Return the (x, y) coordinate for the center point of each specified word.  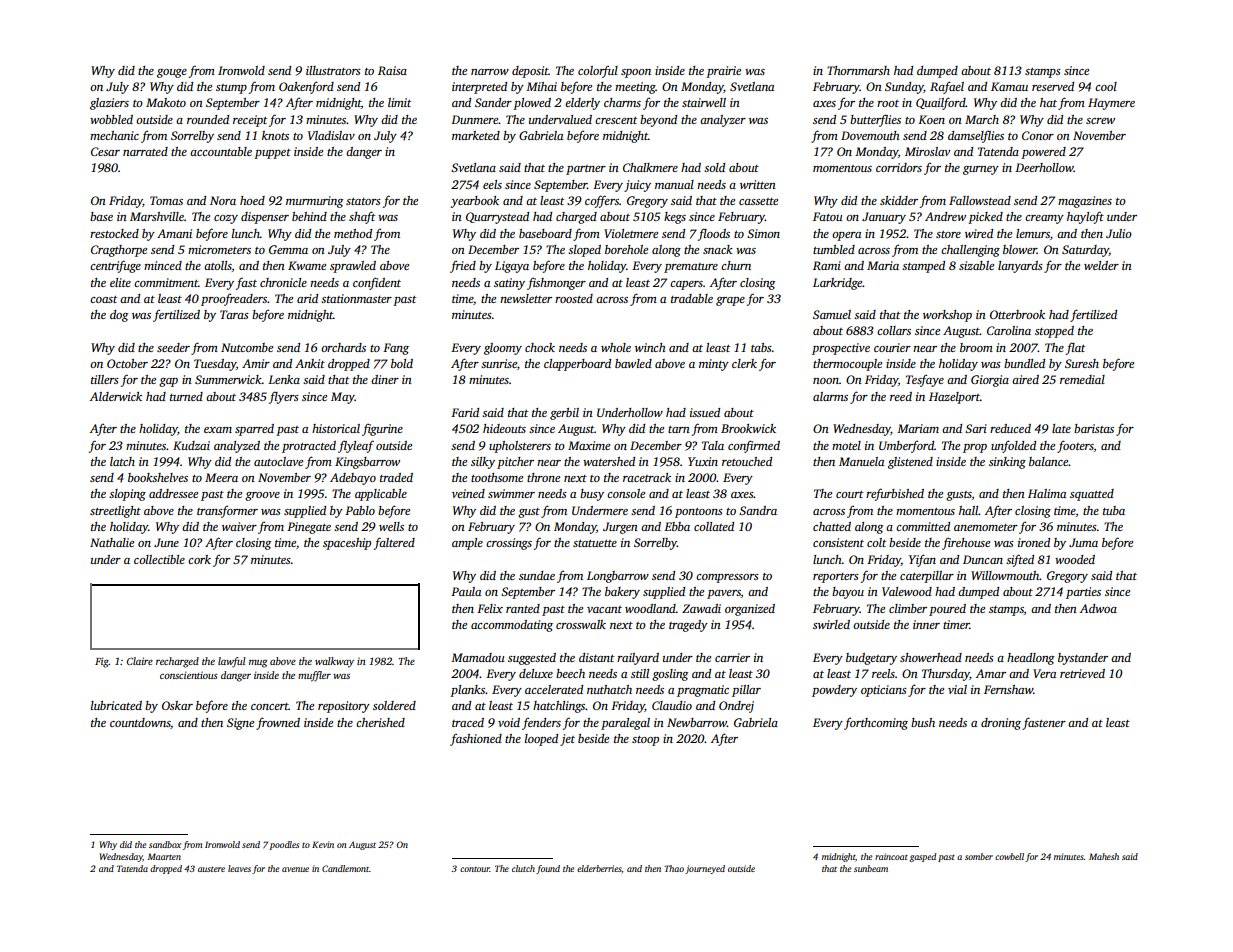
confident (377, 283)
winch (650, 347)
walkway (334, 662)
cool (1106, 86)
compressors (727, 578)
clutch (523, 868)
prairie (723, 72)
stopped (1054, 332)
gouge (172, 73)
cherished (380, 722)
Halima (1047, 493)
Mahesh (1104, 856)
